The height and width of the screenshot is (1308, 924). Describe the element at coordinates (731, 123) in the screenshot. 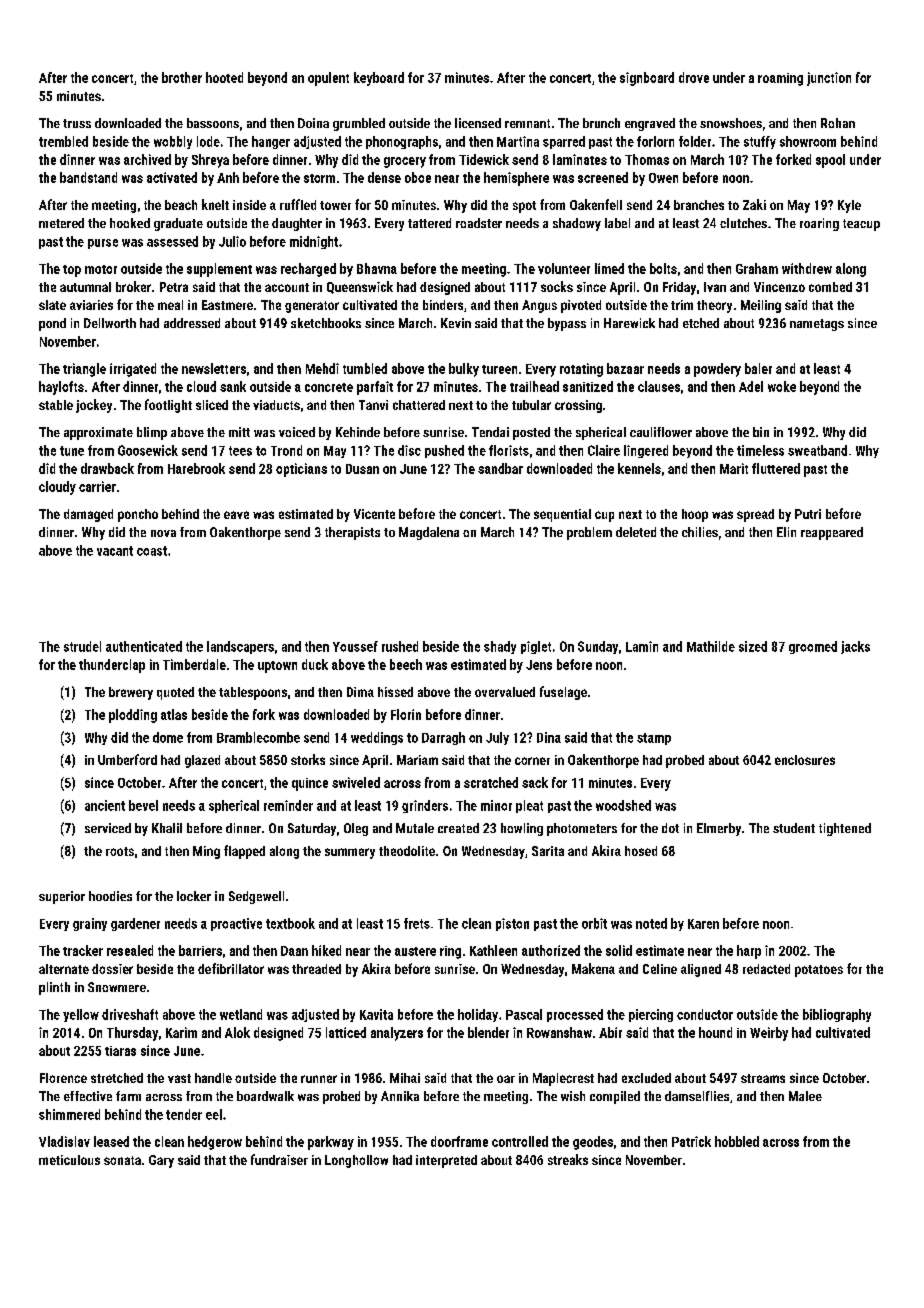

I see `snowshoes` at that location.
